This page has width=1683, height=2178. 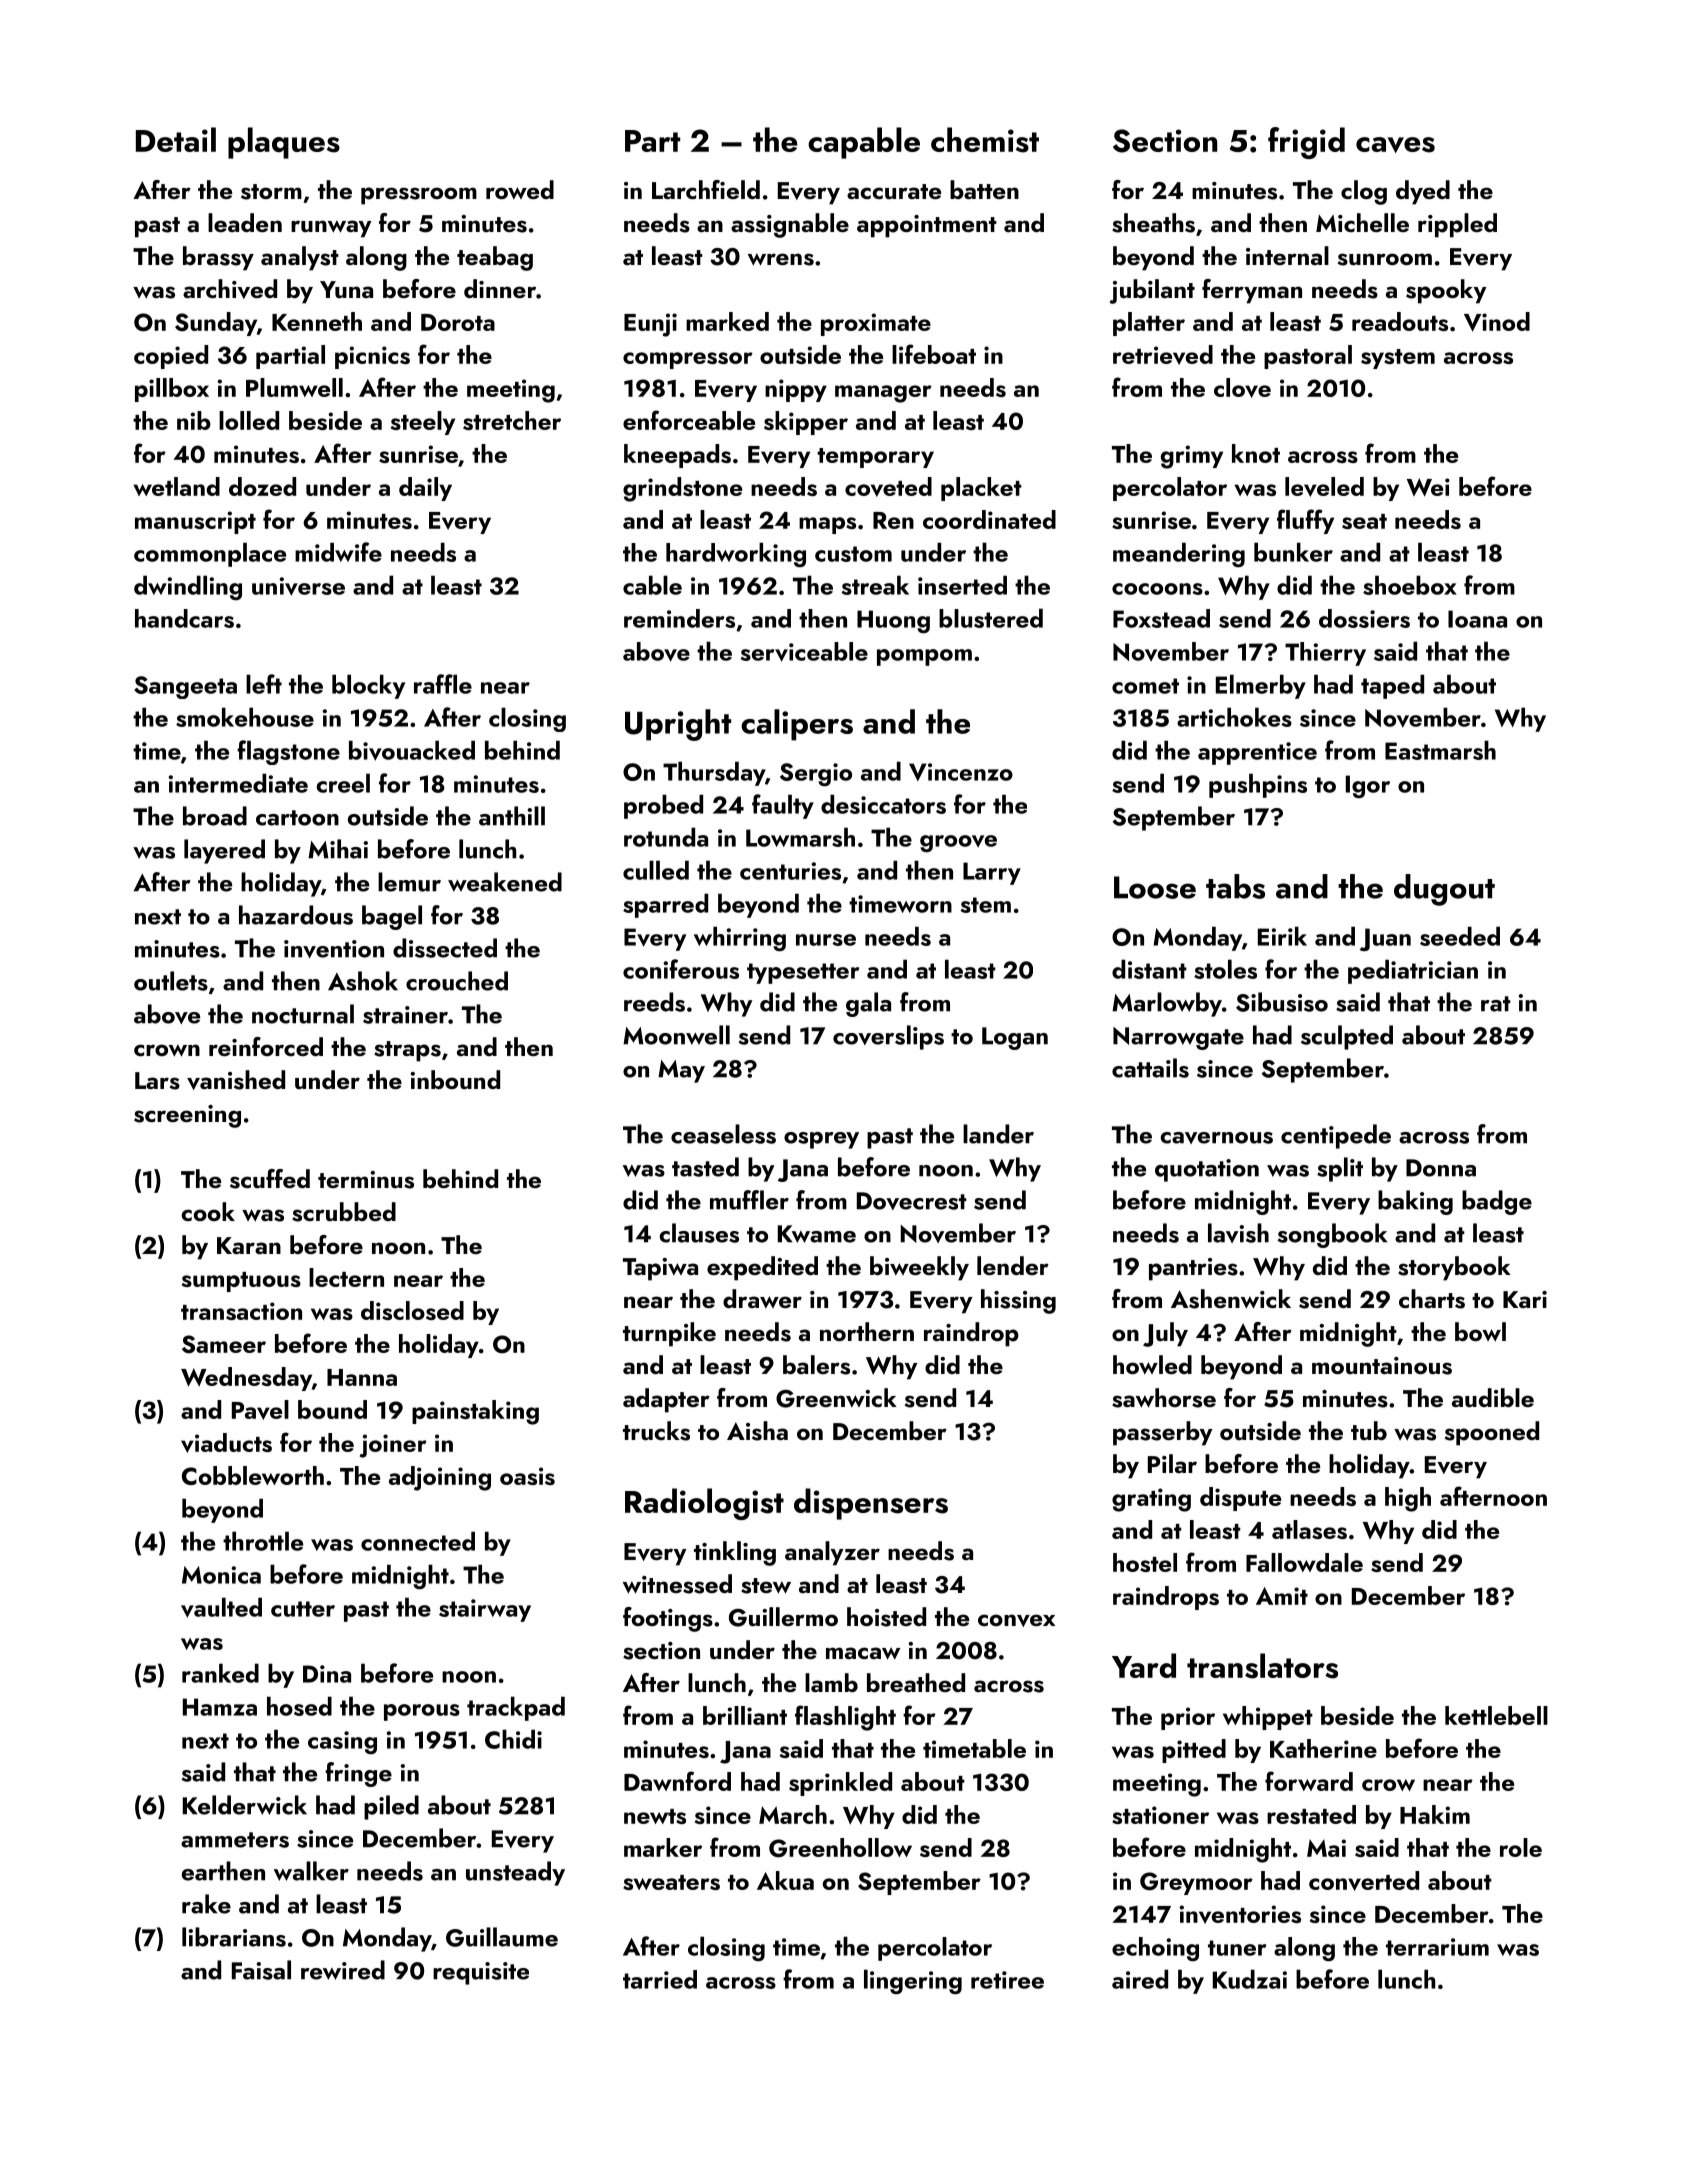 What do you see at coordinates (886, 1617) in the page?
I see `hoisted` at bounding box center [886, 1617].
